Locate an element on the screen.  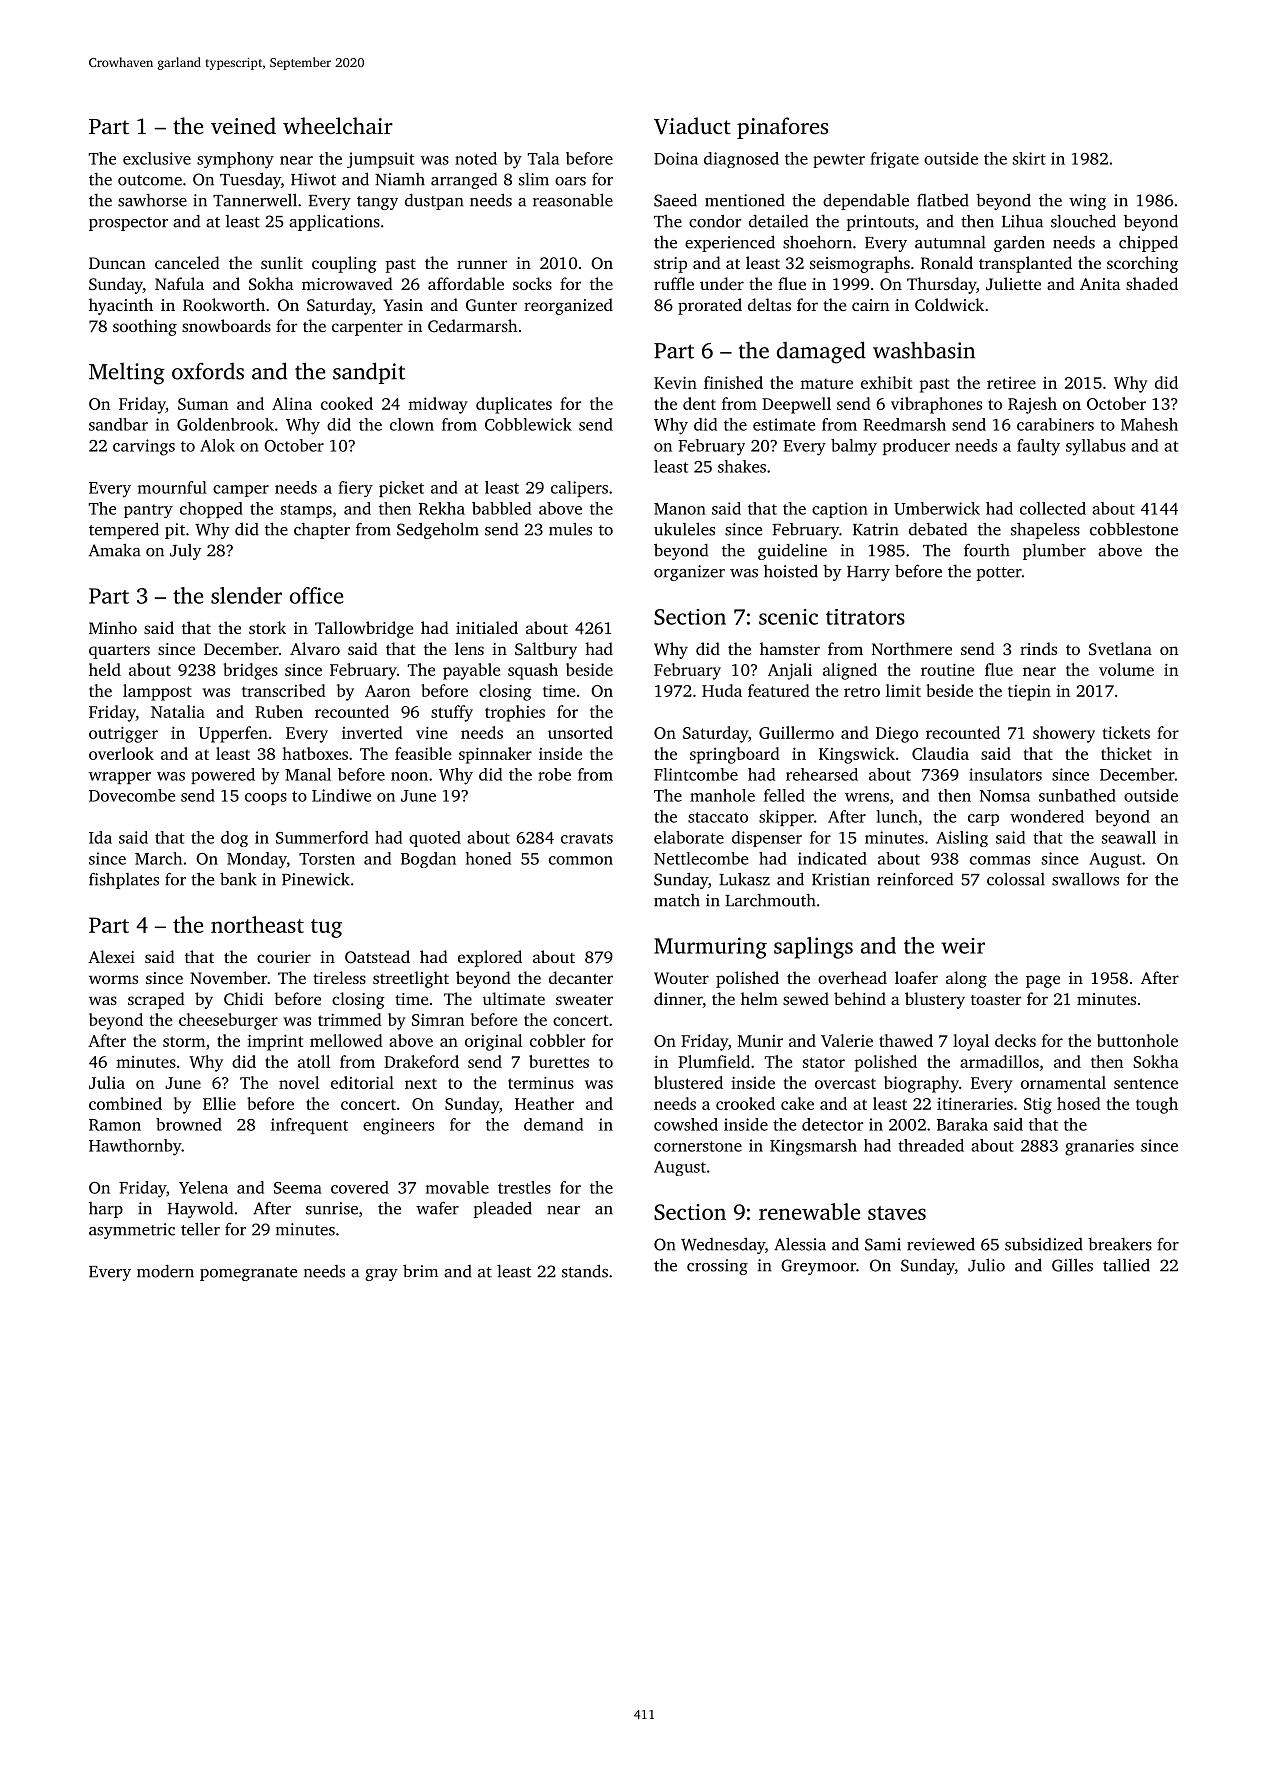
Duncan is located at coordinates (117, 263).
